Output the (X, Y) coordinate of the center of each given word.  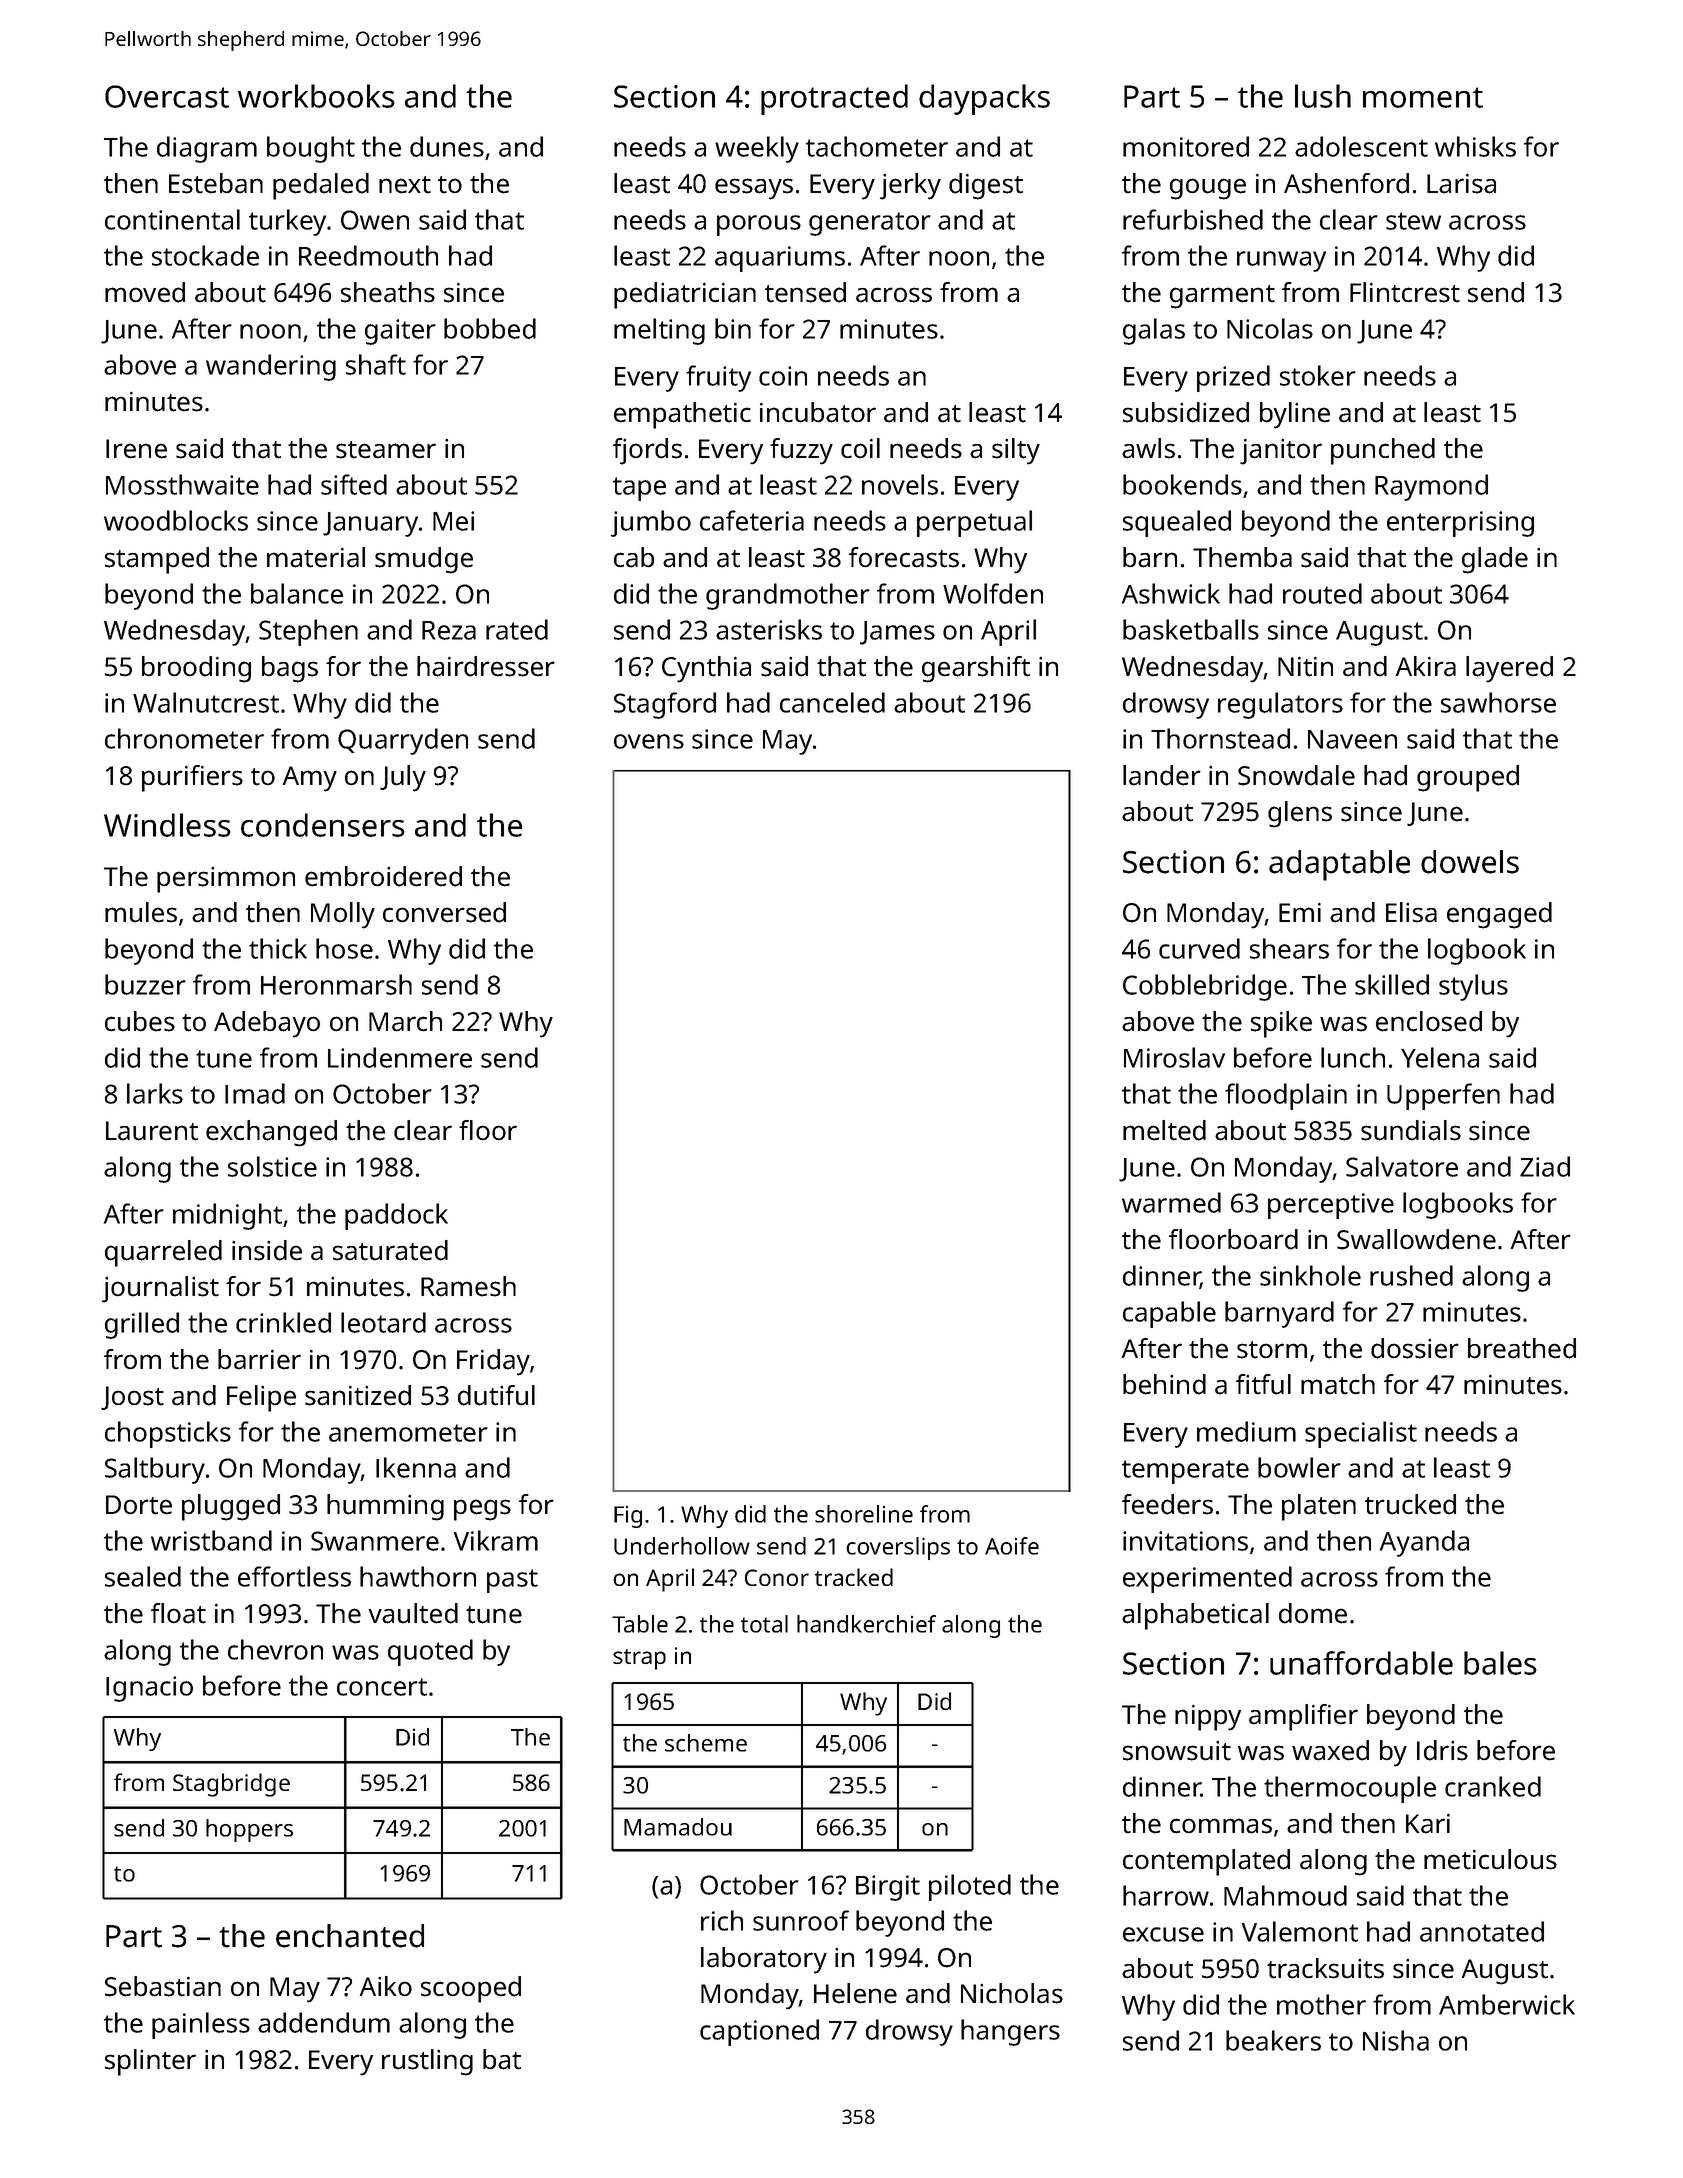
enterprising (1460, 524)
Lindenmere (400, 1057)
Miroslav (1174, 1057)
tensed (805, 292)
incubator (818, 412)
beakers (1273, 2040)
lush (1323, 96)
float (178, 1613)
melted (1164, 1130)
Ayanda (1424, 1543)
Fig (628, 1517)
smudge (424, 560)
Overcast (167, 96)
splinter (150, 2062)
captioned (759, 2032)
